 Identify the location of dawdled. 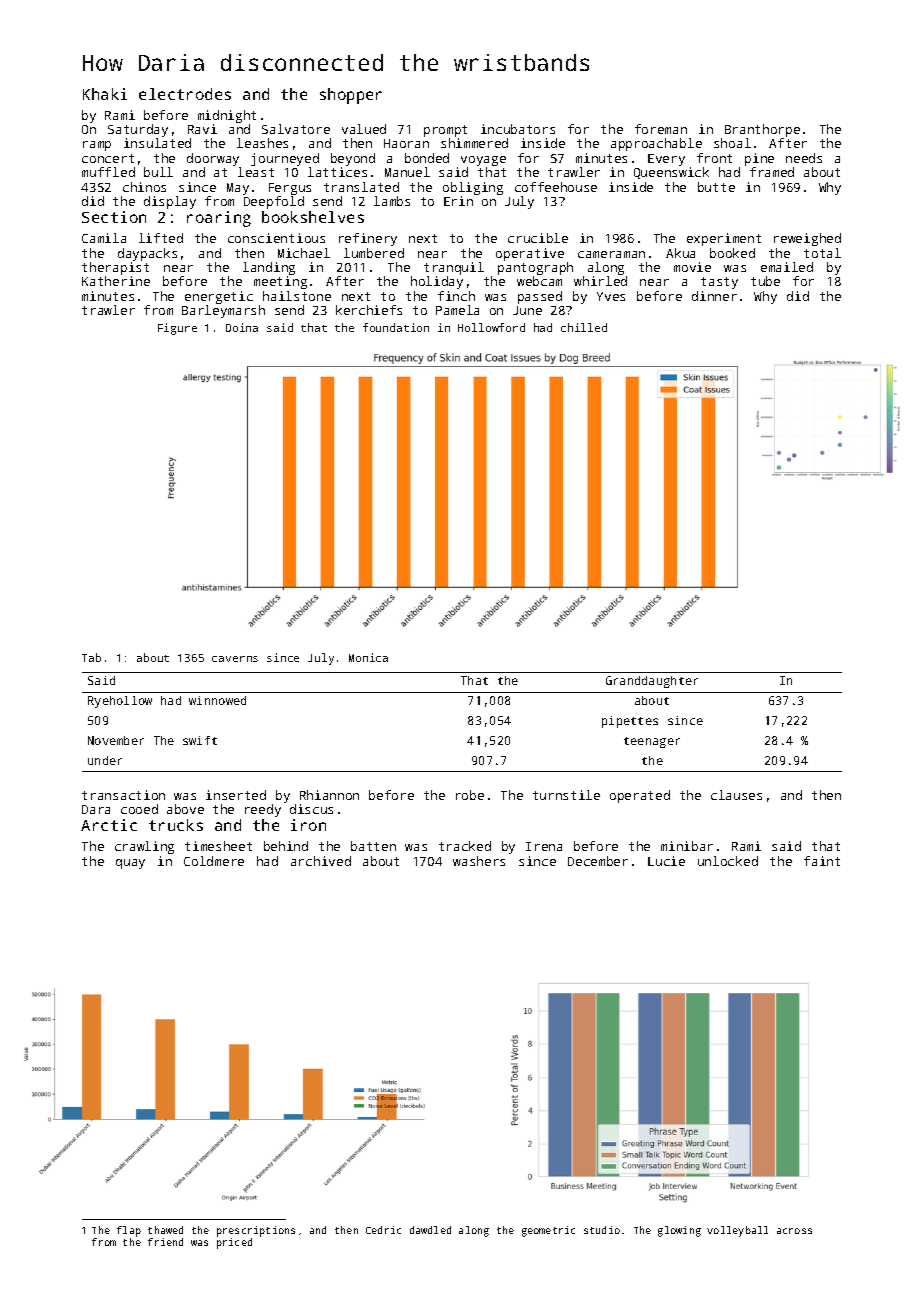
(430, 1230).
